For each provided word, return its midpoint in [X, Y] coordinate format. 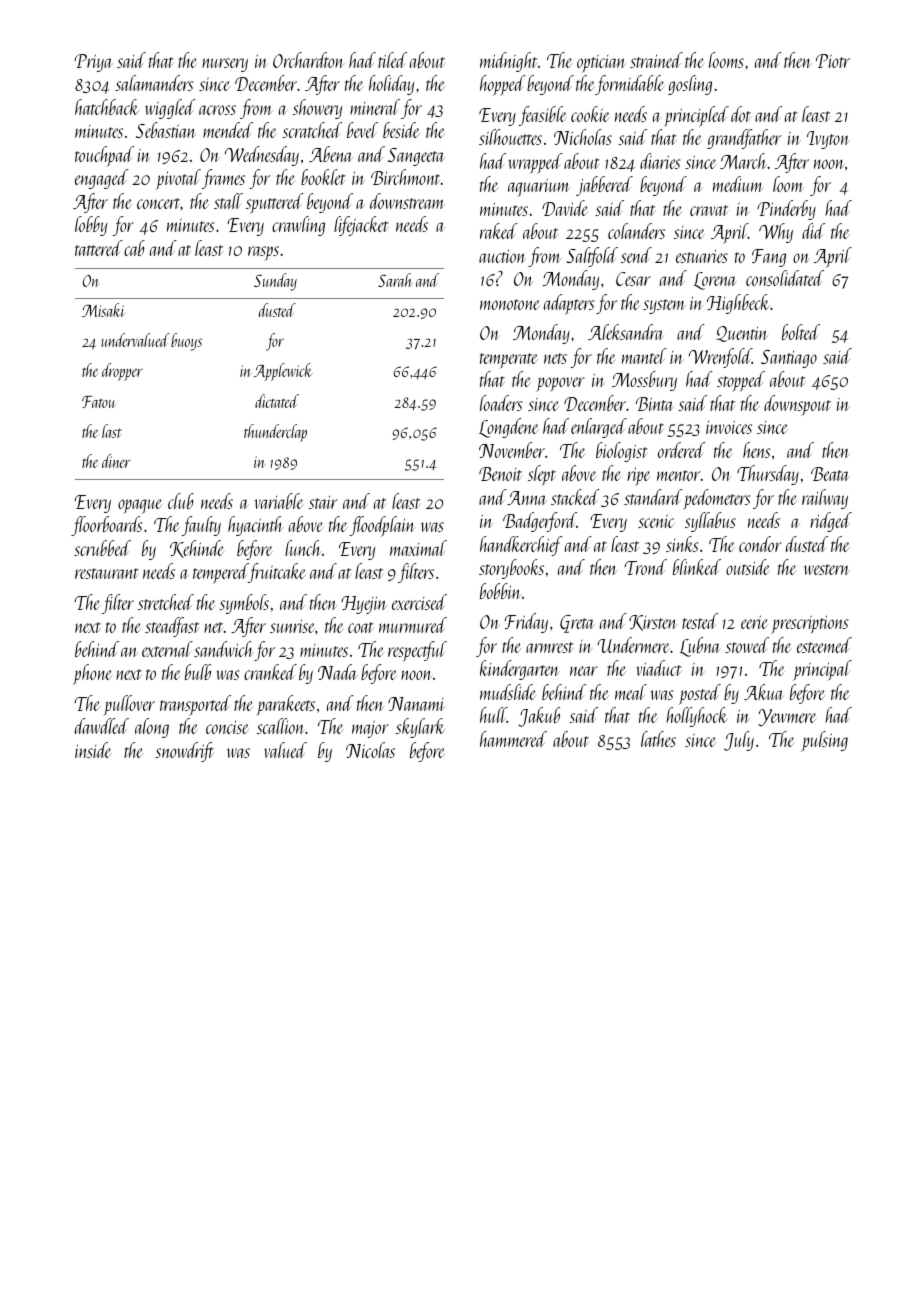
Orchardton [308, 60]
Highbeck [739, 304]
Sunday [275, 282]
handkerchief [521, 546]
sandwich [224, 649]
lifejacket [361, 226]
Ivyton [828, 140]
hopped [503, 85]
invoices [729, 427]
